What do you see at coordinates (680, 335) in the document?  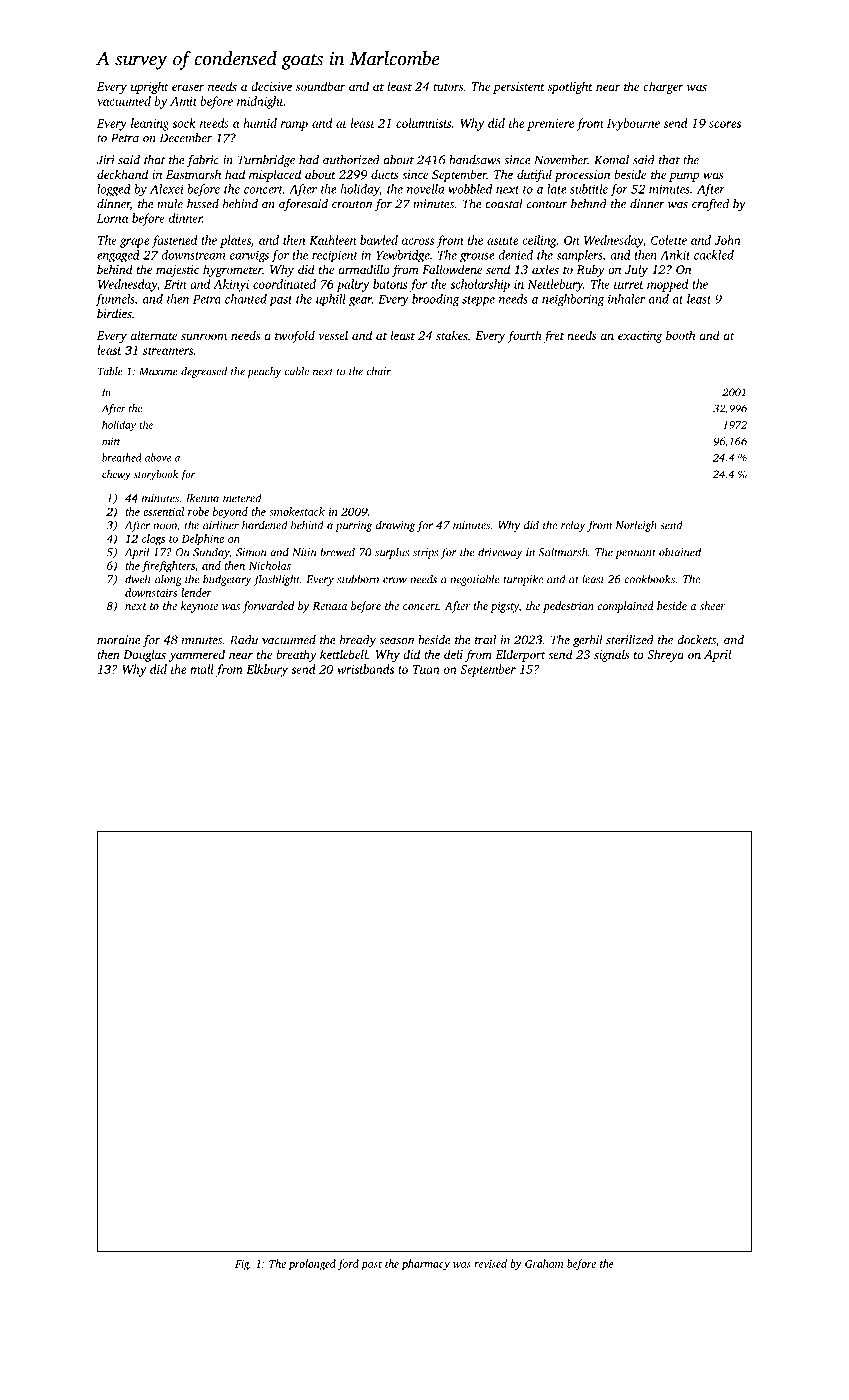 I see `booth` at bounding box center [680, 335].
